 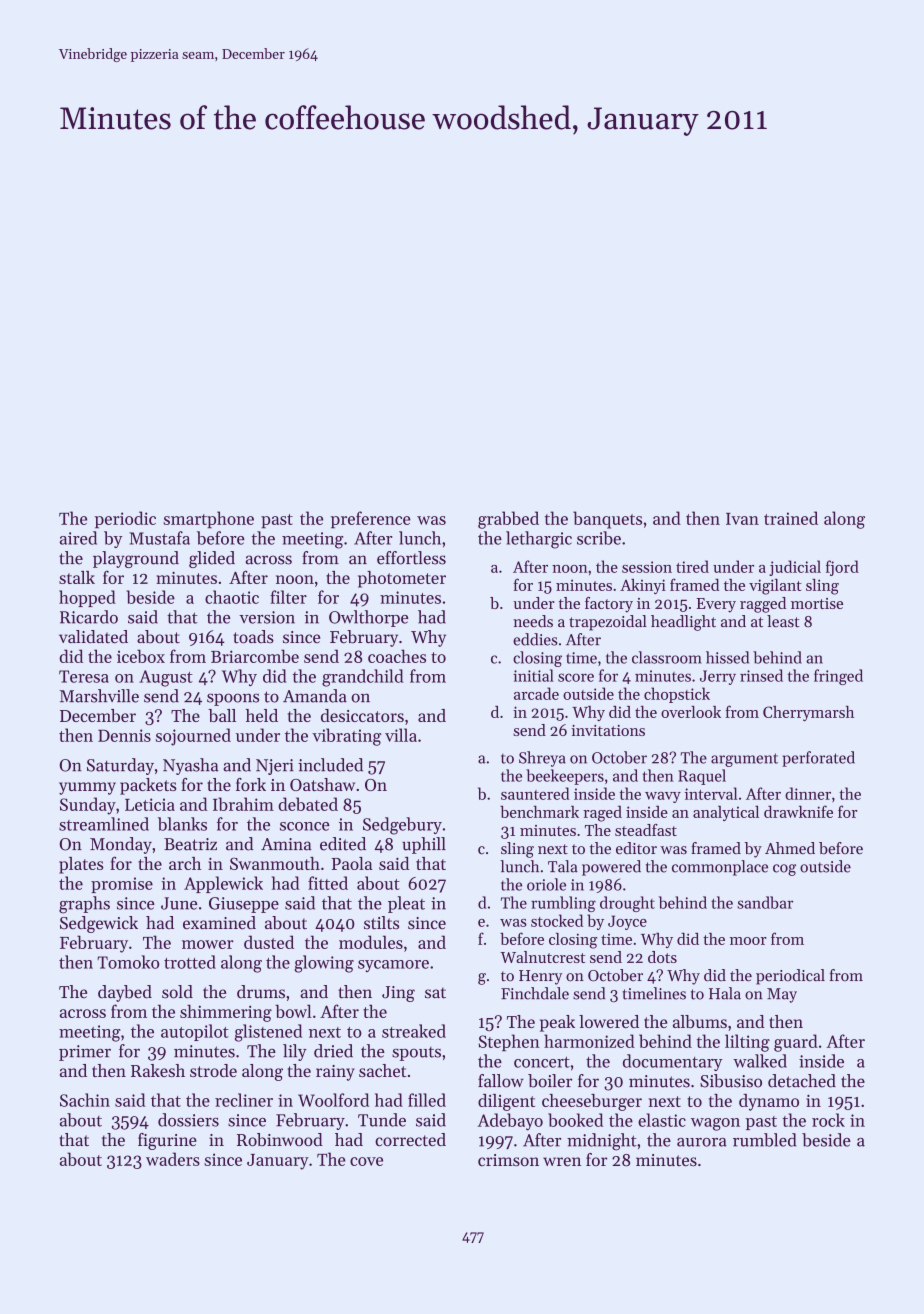 I want to click on icebox, so click(x=141, y=656).
